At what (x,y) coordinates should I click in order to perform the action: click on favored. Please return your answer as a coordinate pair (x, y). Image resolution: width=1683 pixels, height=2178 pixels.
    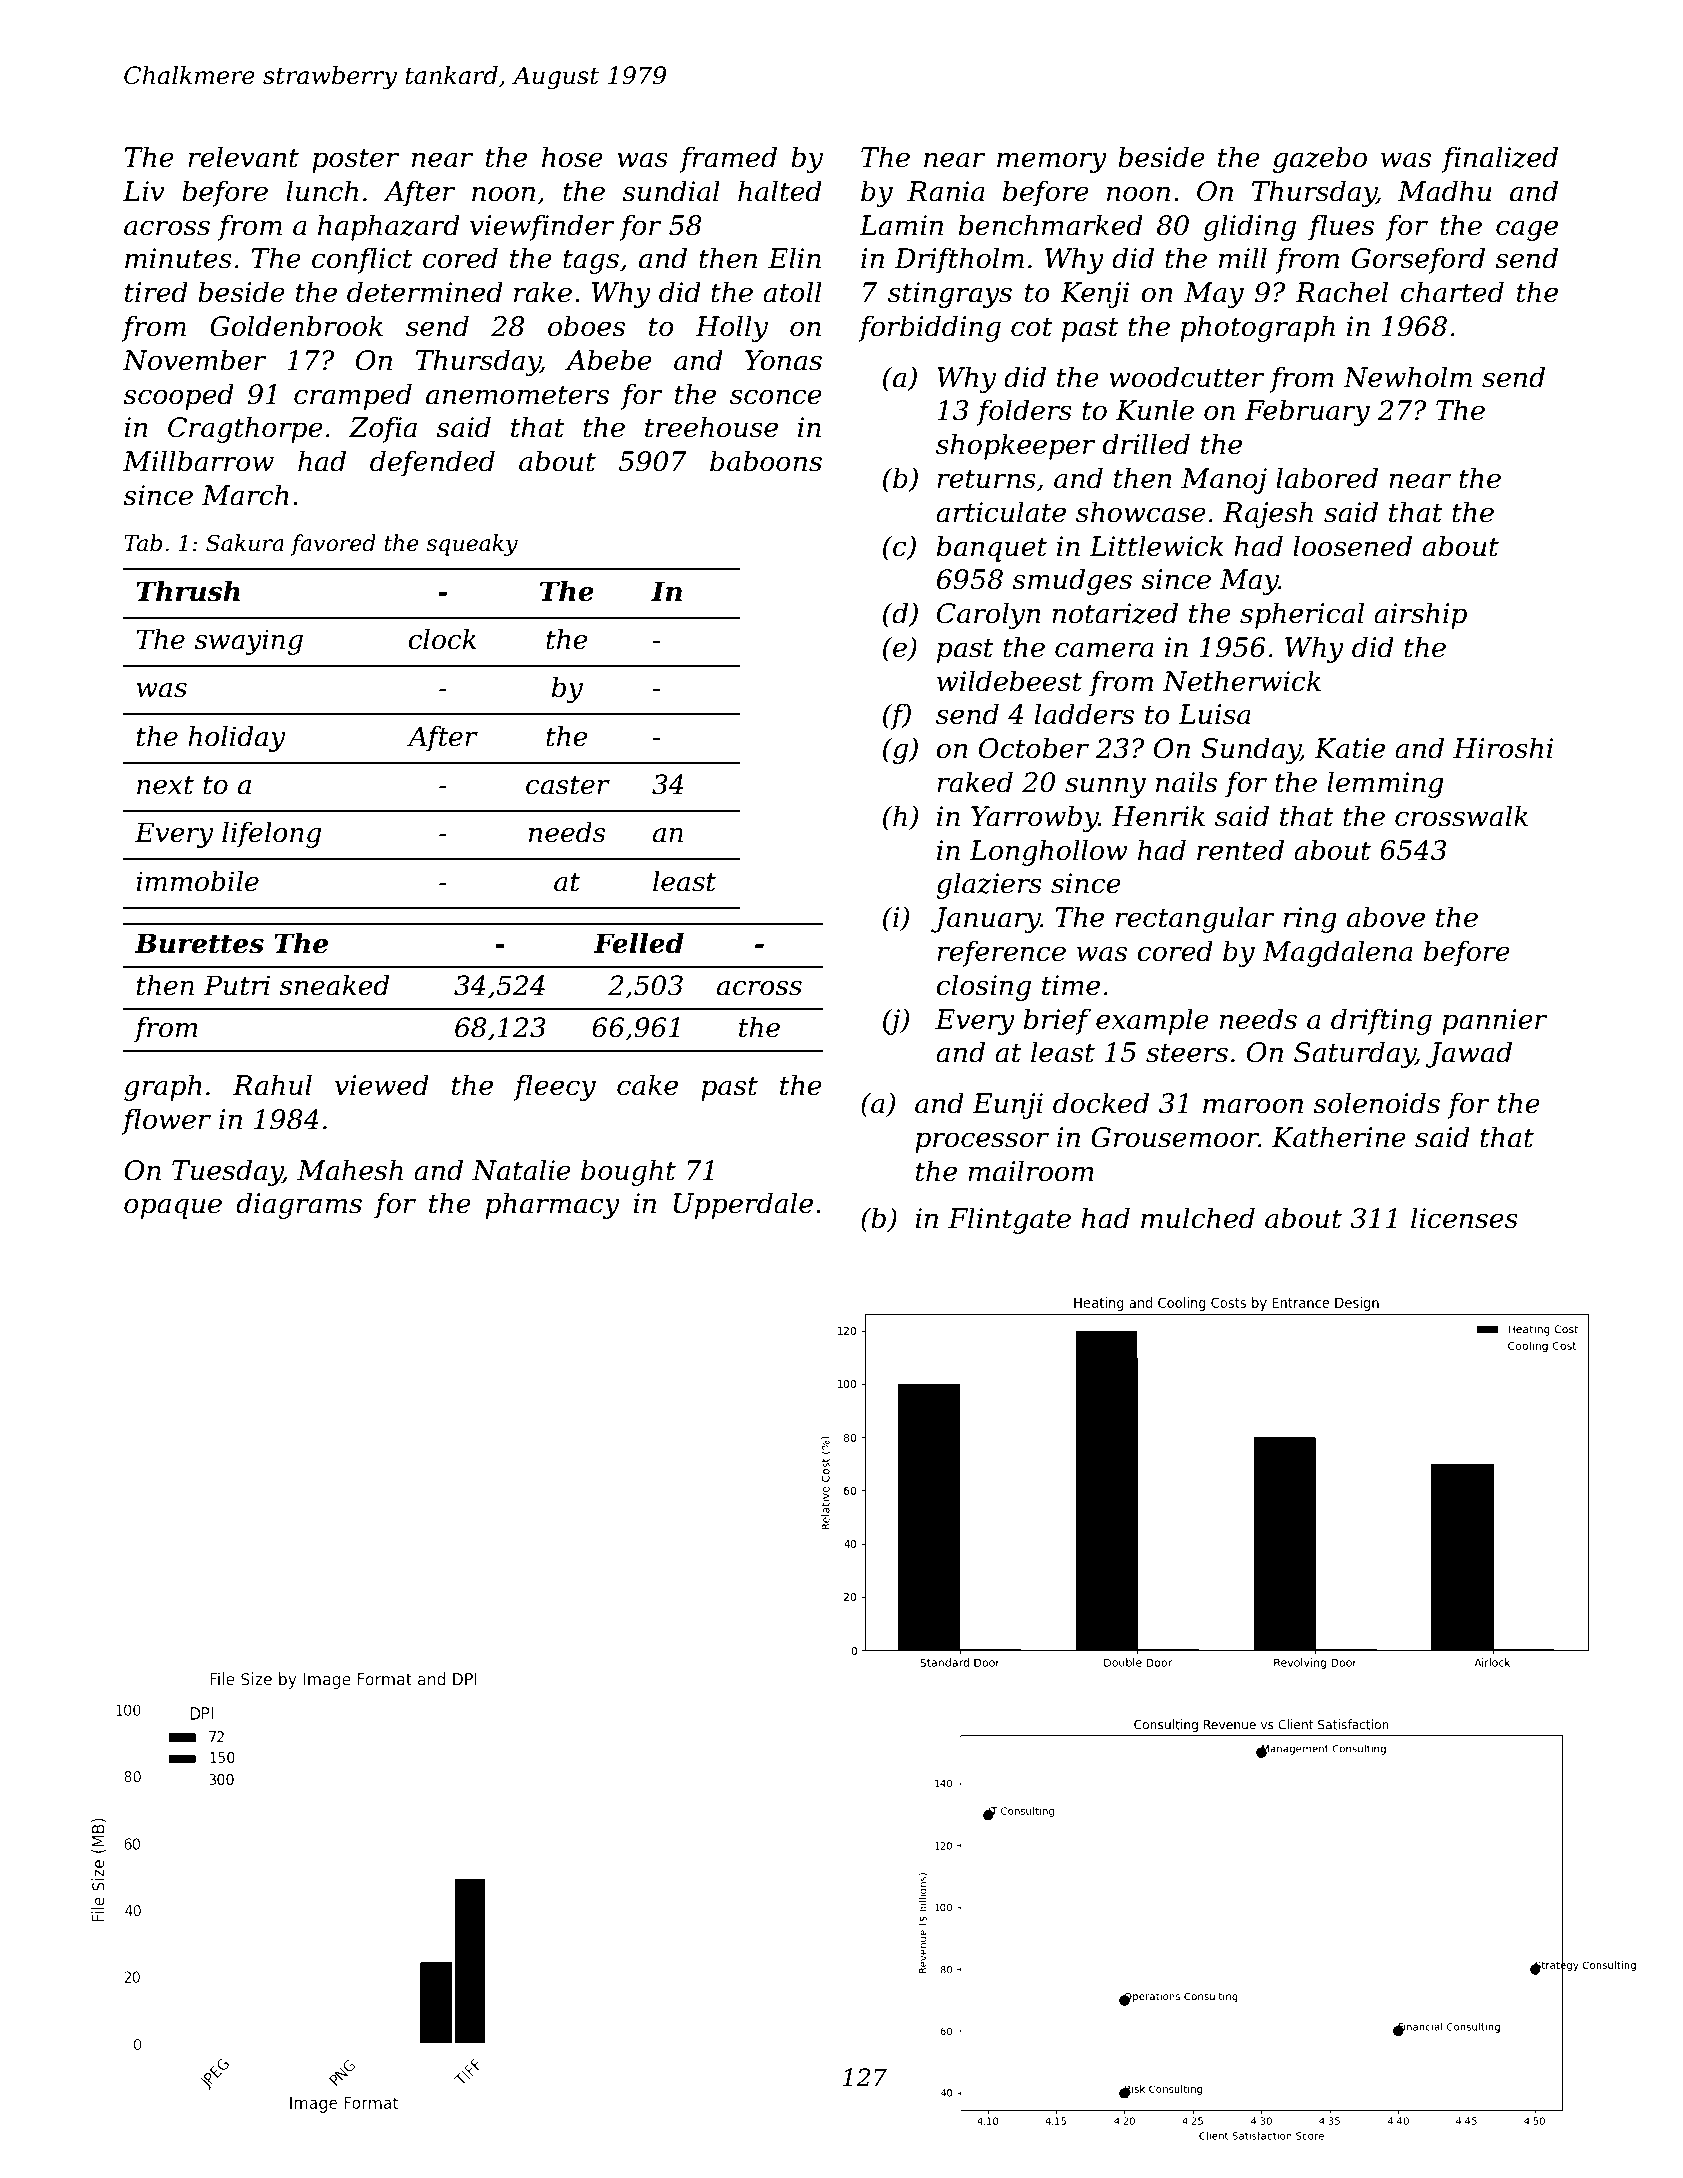
    Looking at the image, I should click on (333, 545).
